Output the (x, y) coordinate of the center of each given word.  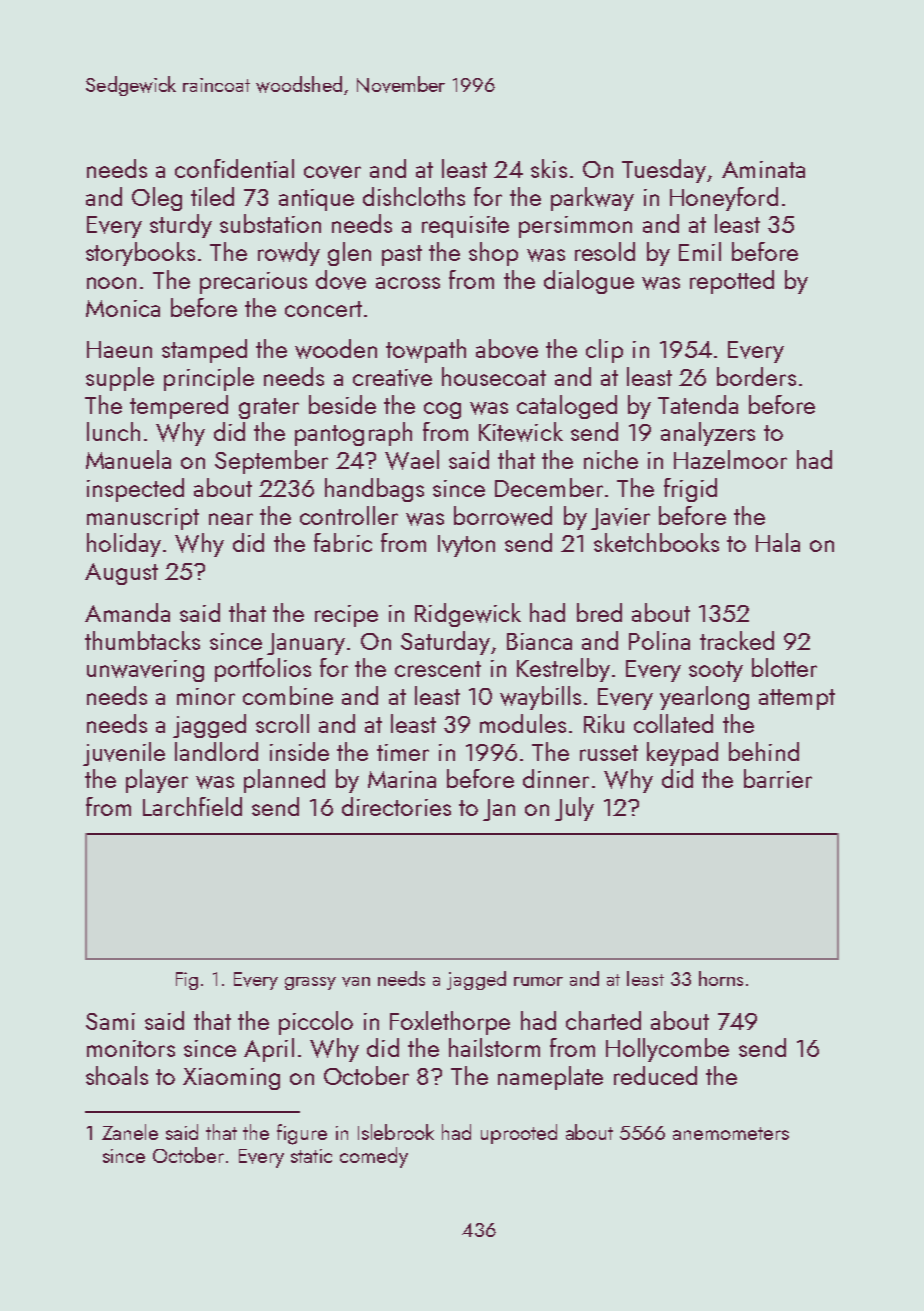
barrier (778, 778)
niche (611, 459)
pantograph (353, 434)
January (306, 644)
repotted (732, 282)
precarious (253, 283)
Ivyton (466, 546)
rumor (538, 981)
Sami (110, 1021)
